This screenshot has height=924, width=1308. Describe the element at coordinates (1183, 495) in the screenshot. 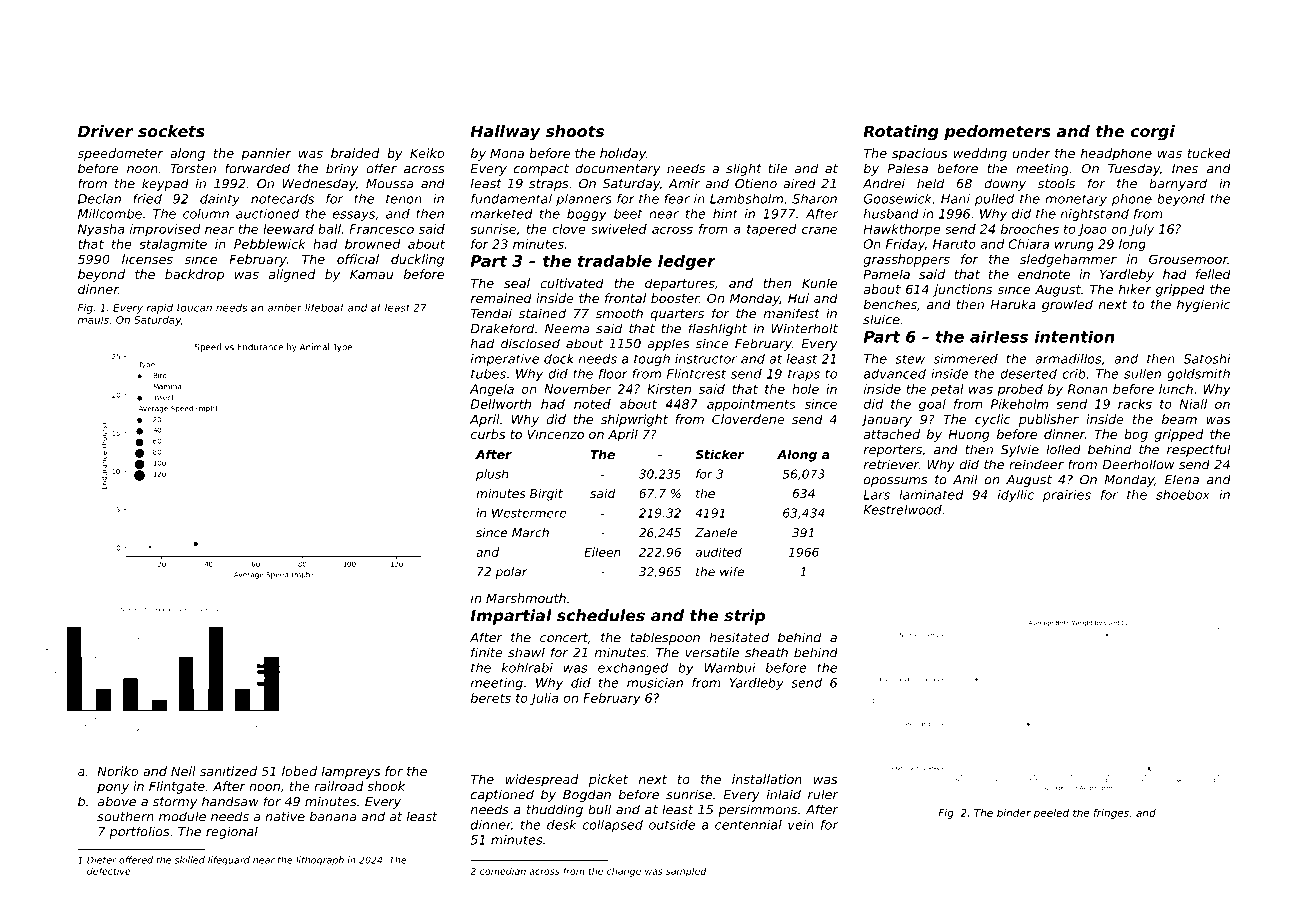

I see `shoebox` at that location.
